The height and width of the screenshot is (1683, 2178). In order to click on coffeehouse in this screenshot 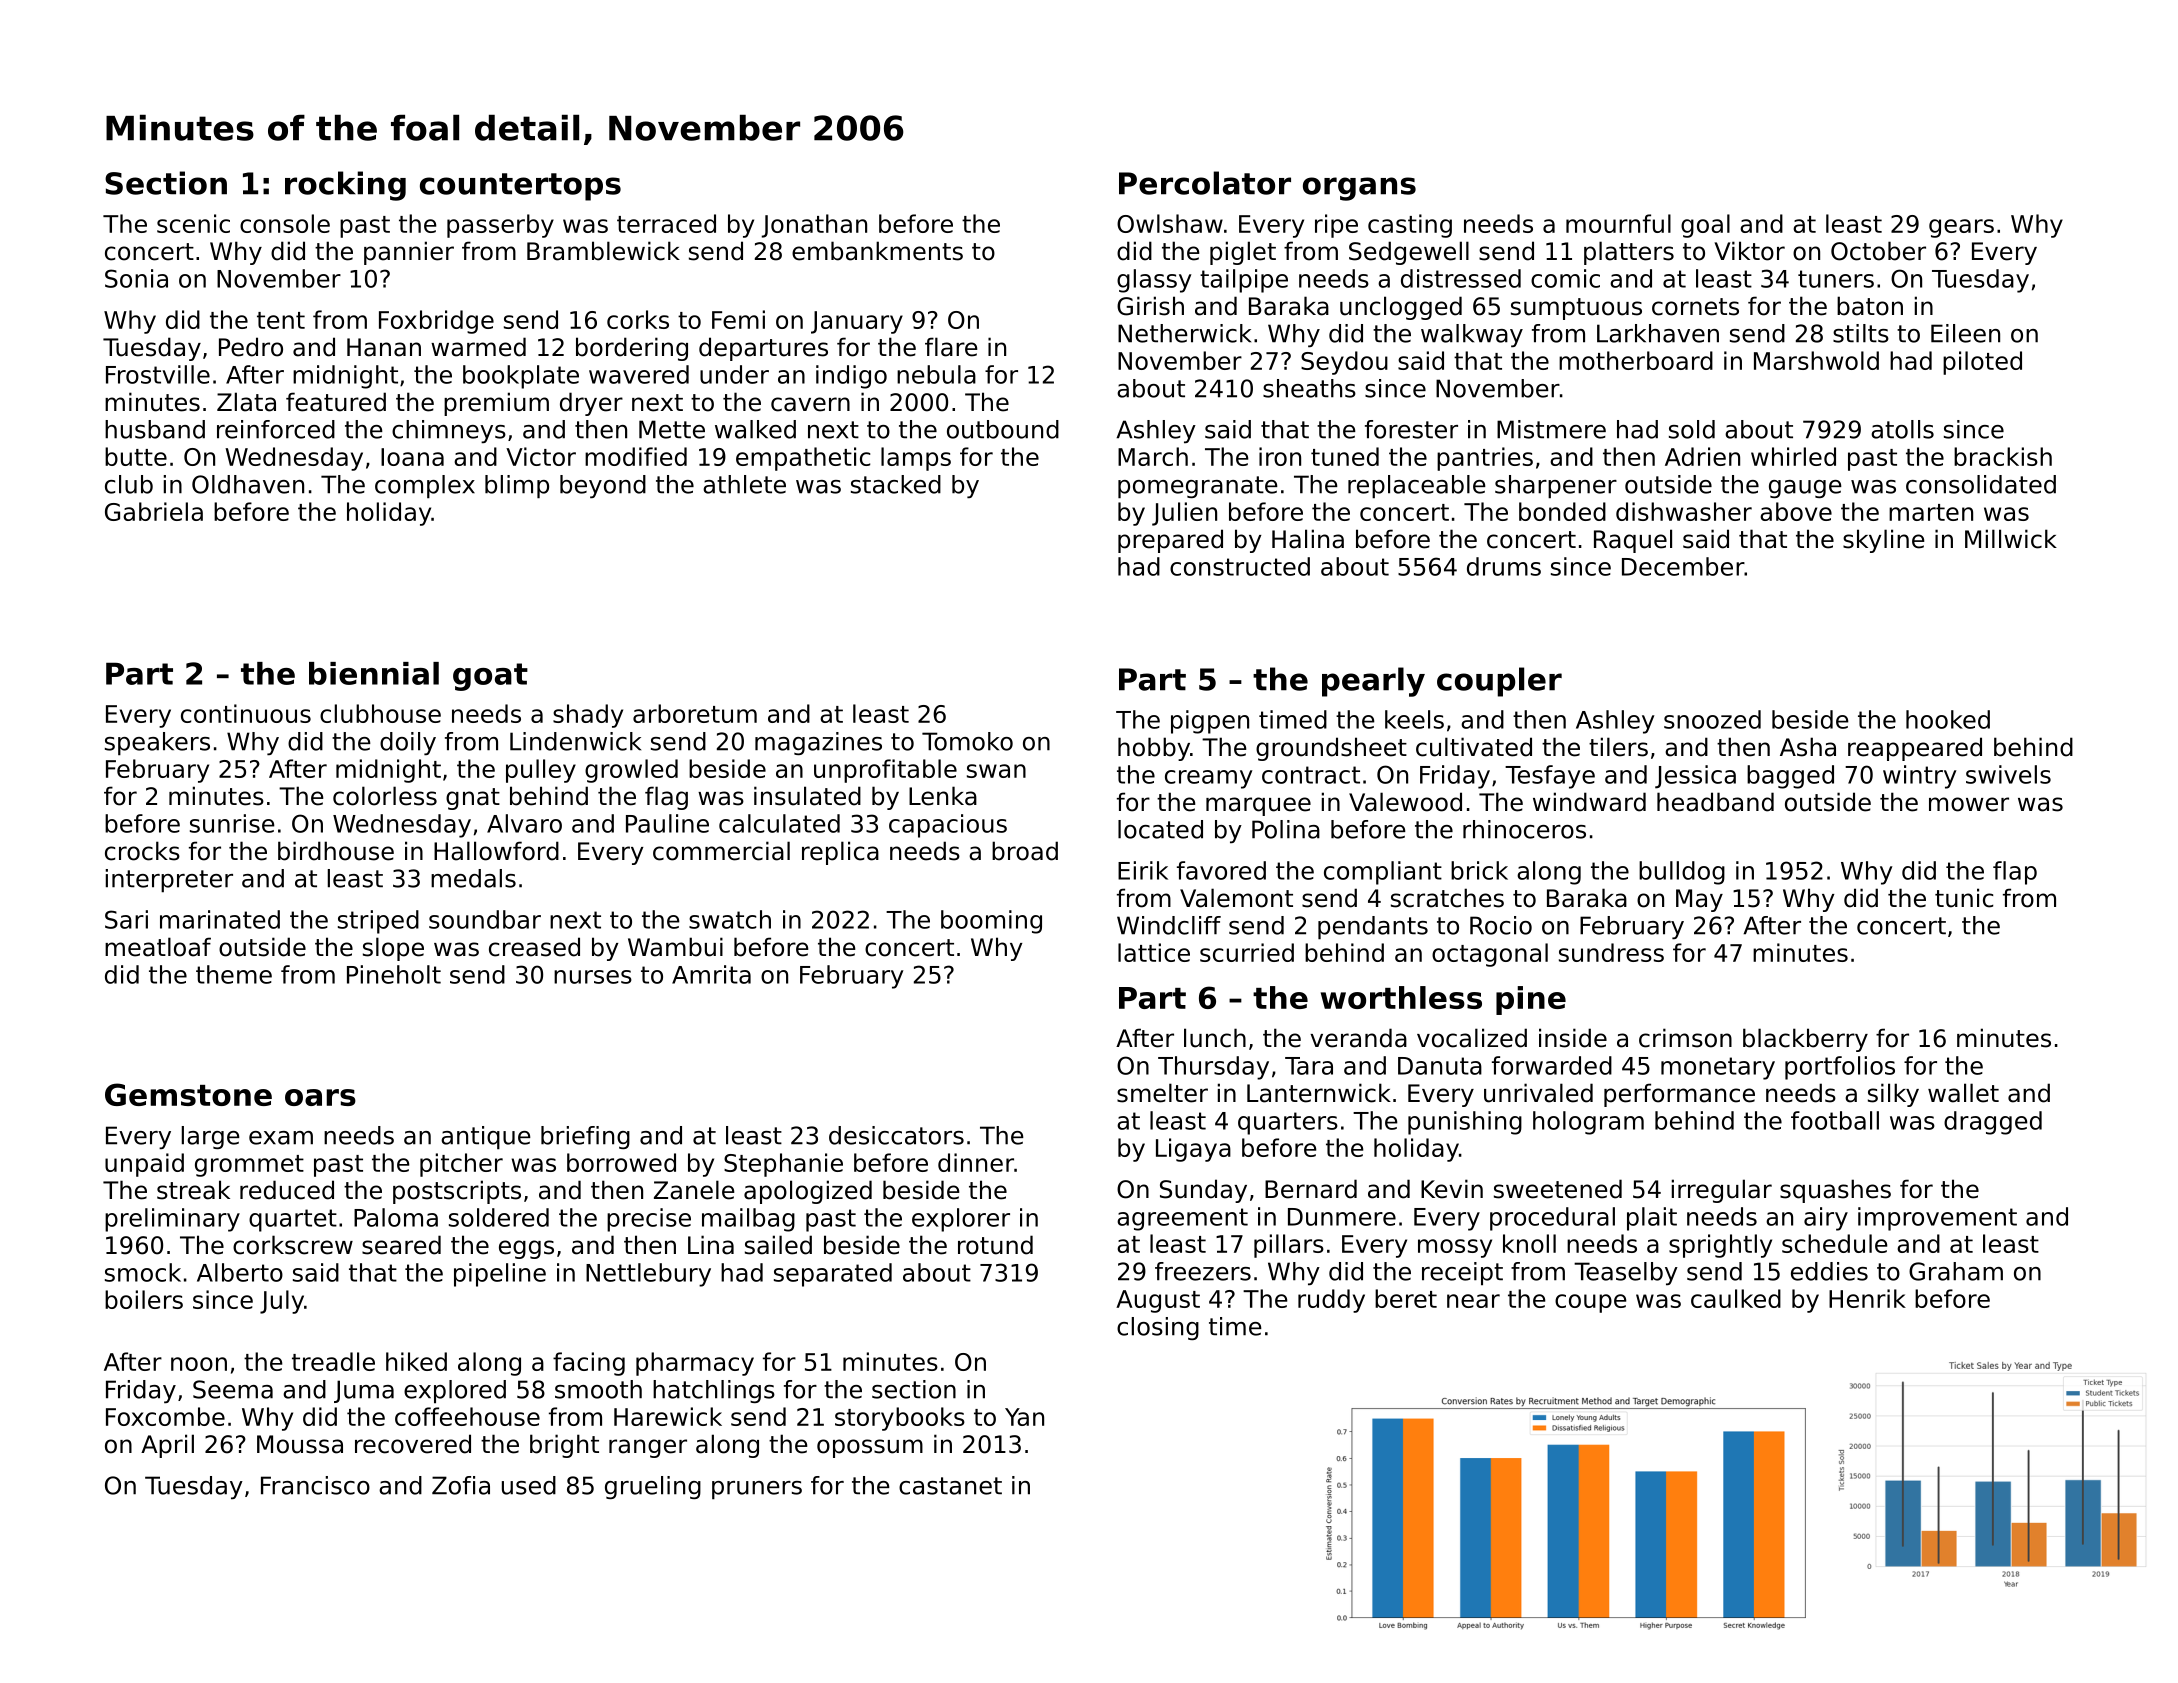, I will do `click(467, 1416)`.
